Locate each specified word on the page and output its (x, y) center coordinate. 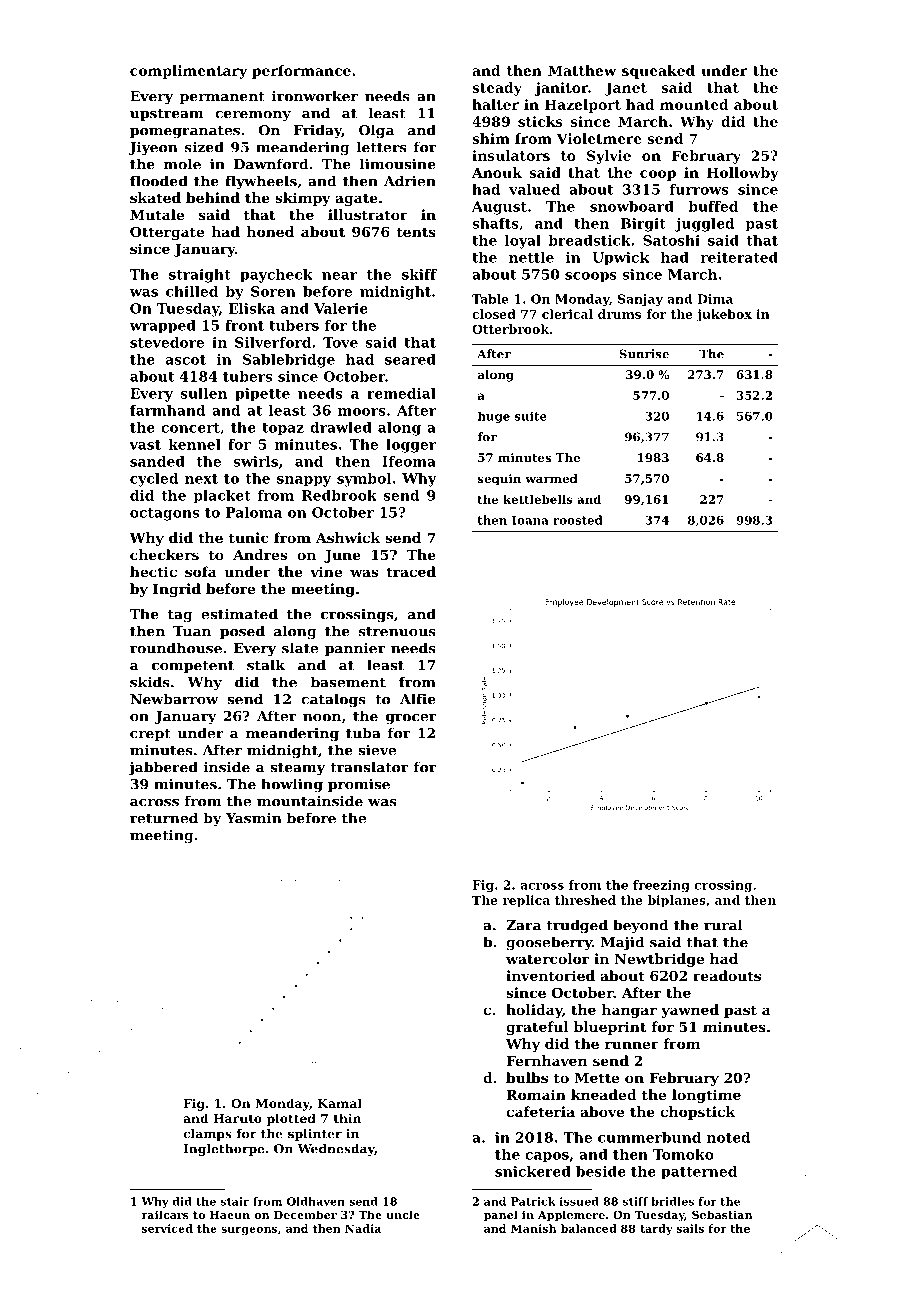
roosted (578, 520)
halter (495, 104)
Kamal (340, 1103)
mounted (694, 104)
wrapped (162, 327)
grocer (411, 719)
